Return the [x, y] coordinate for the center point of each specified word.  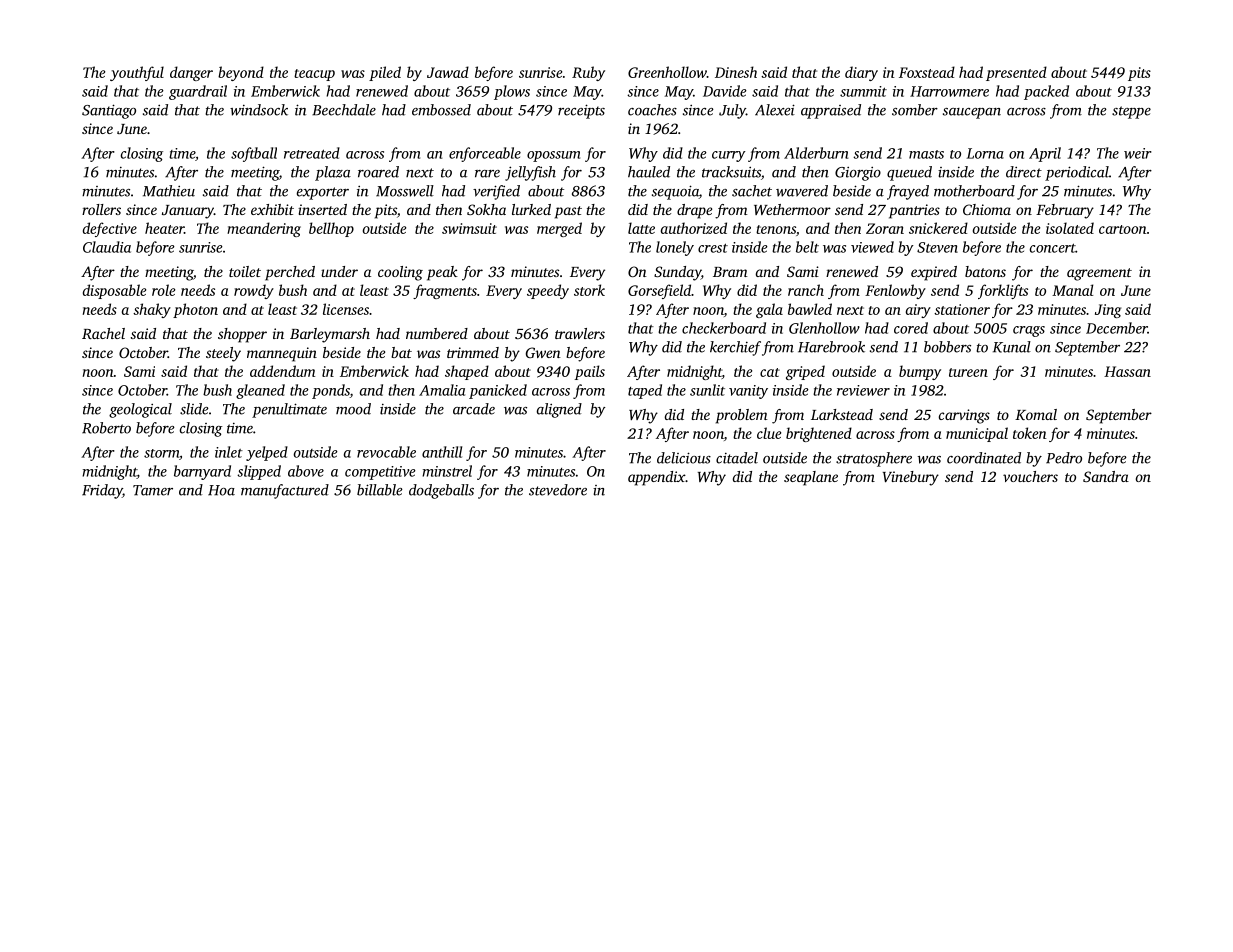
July [732, 111]
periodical [1077, 173]
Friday [102, 491]
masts [926, 154]
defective [110, 229]
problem [742, 416]
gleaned [260, 391]
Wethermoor [792, 209]
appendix [657, 478]
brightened [819, 434]
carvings [964, 416]
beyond [241, 73]
